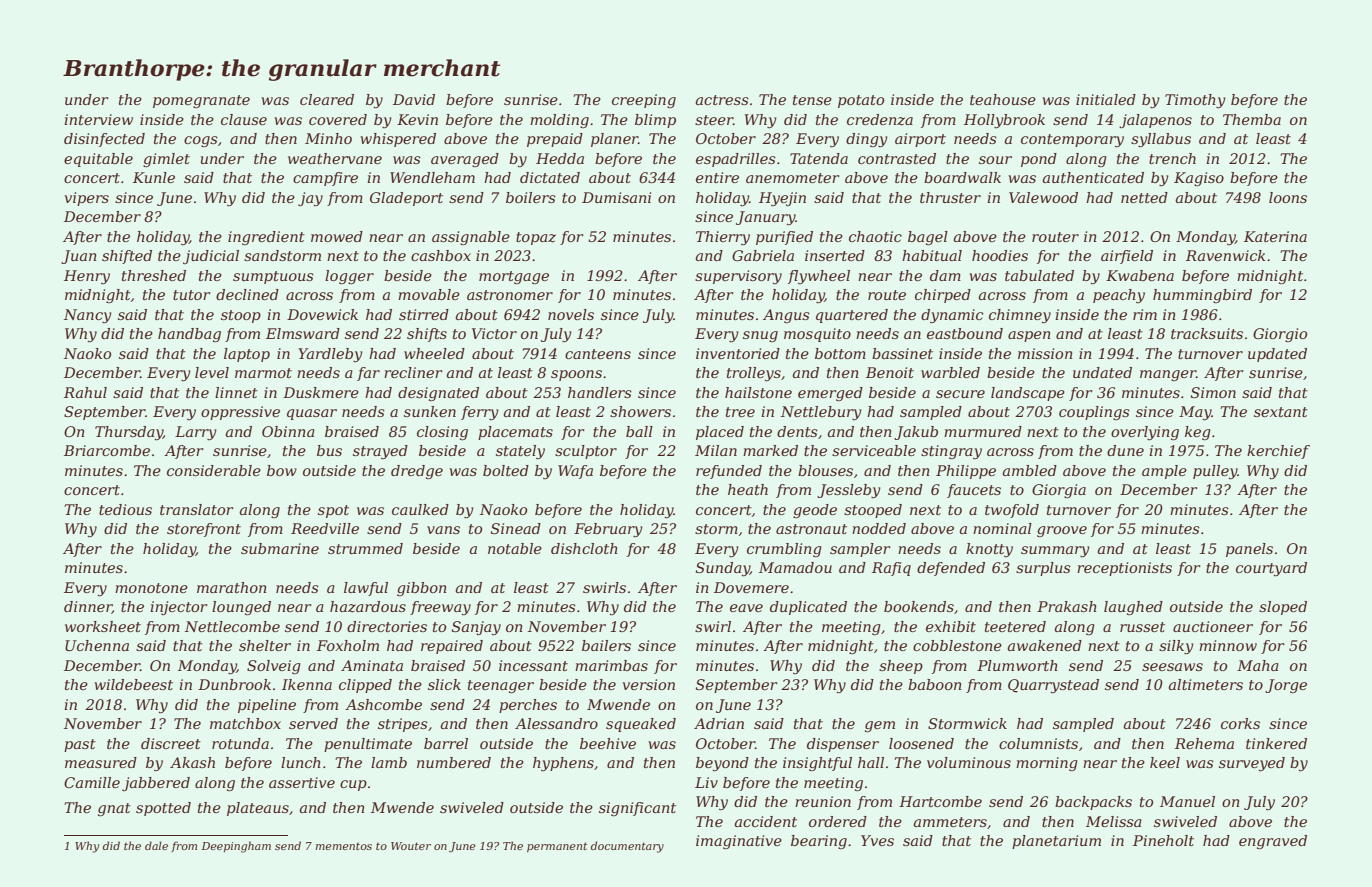 This screenshot has width=1372, height=887. Describe the element at coordinates (389, 762) in the screenshot. I see `lamb` at that location.
